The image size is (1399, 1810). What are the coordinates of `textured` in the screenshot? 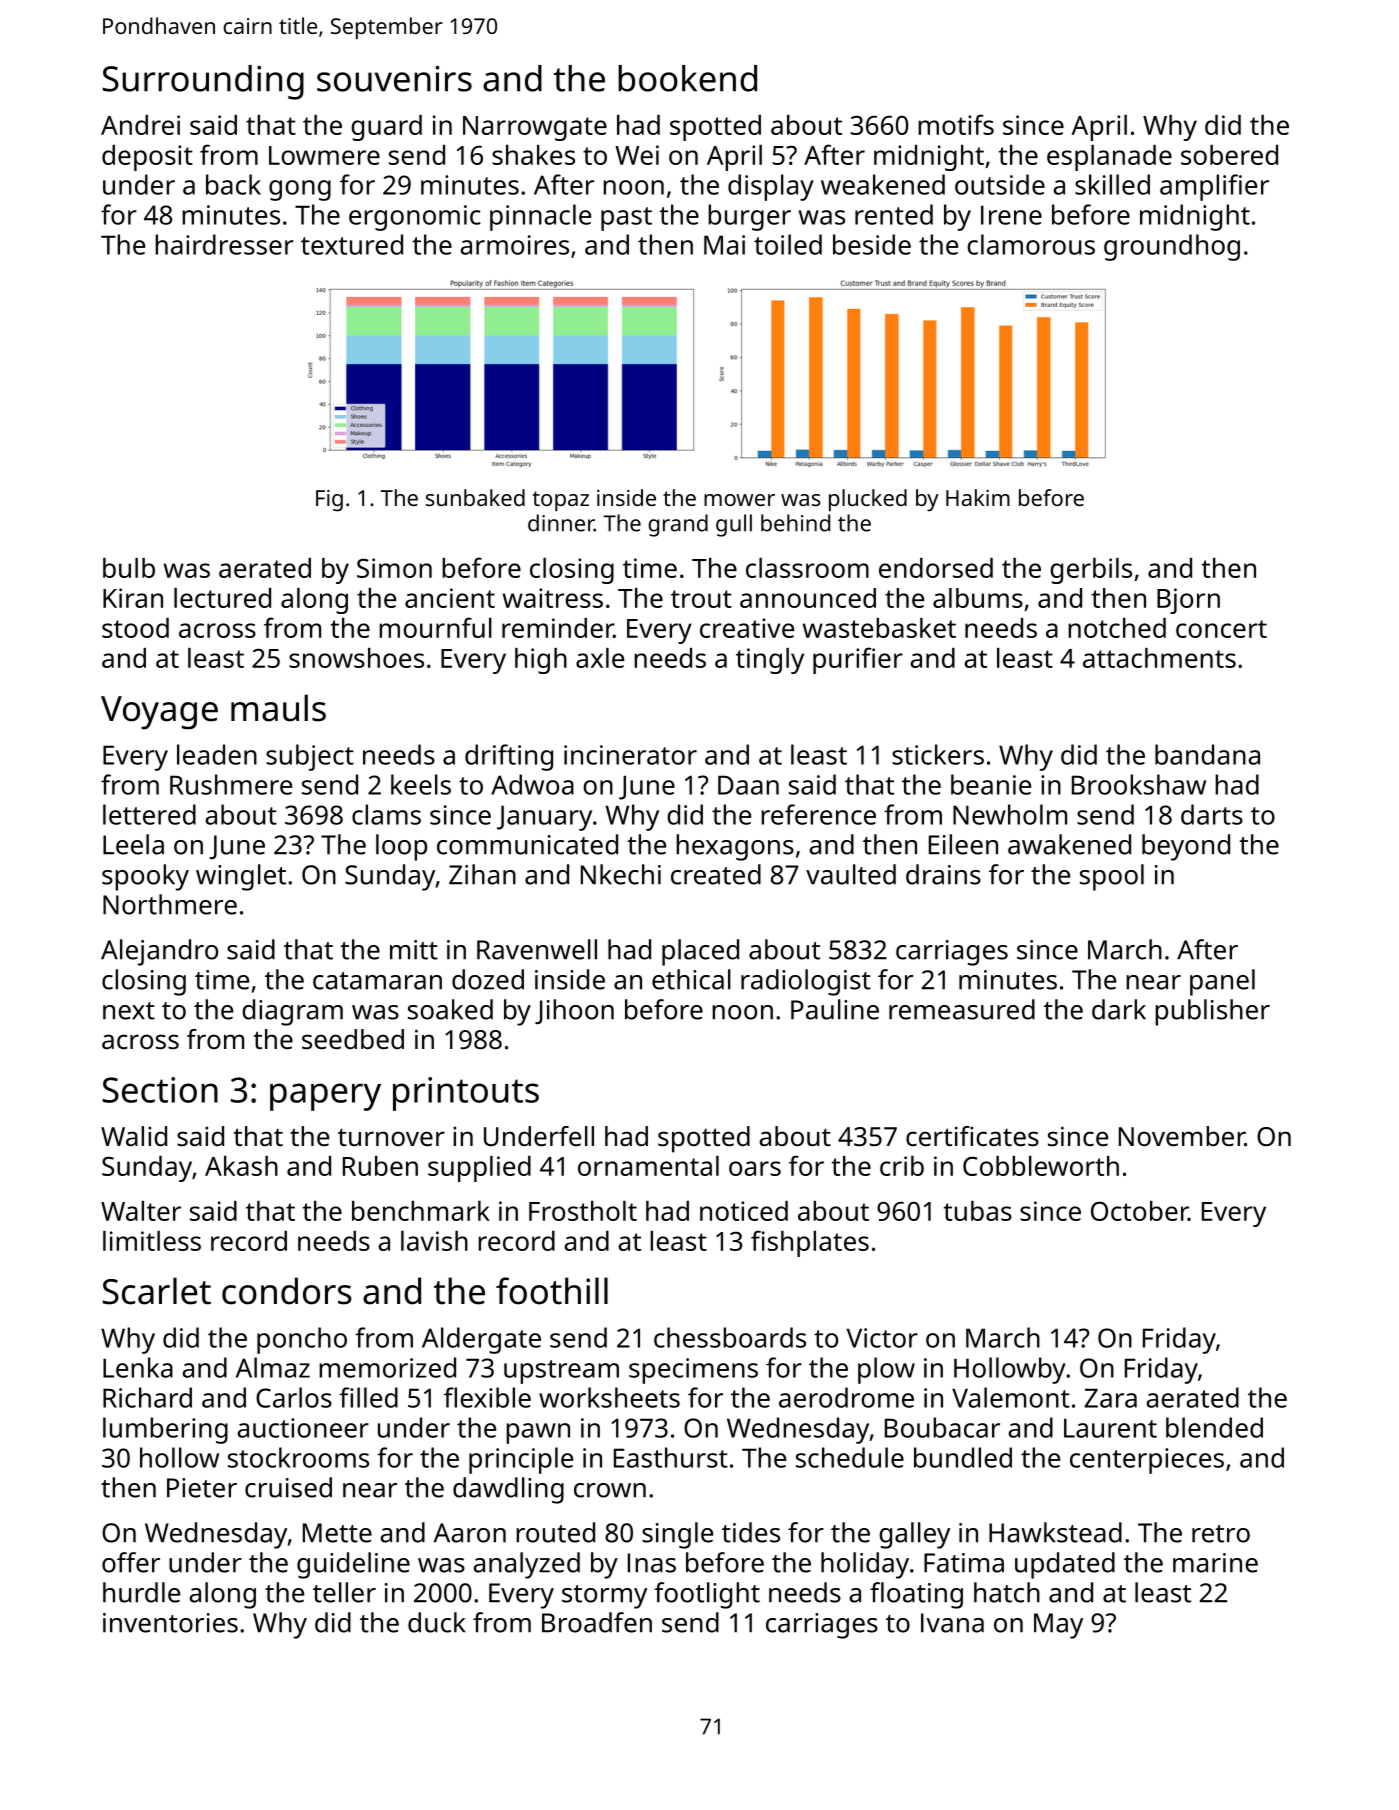 It's located at (352, 244).
